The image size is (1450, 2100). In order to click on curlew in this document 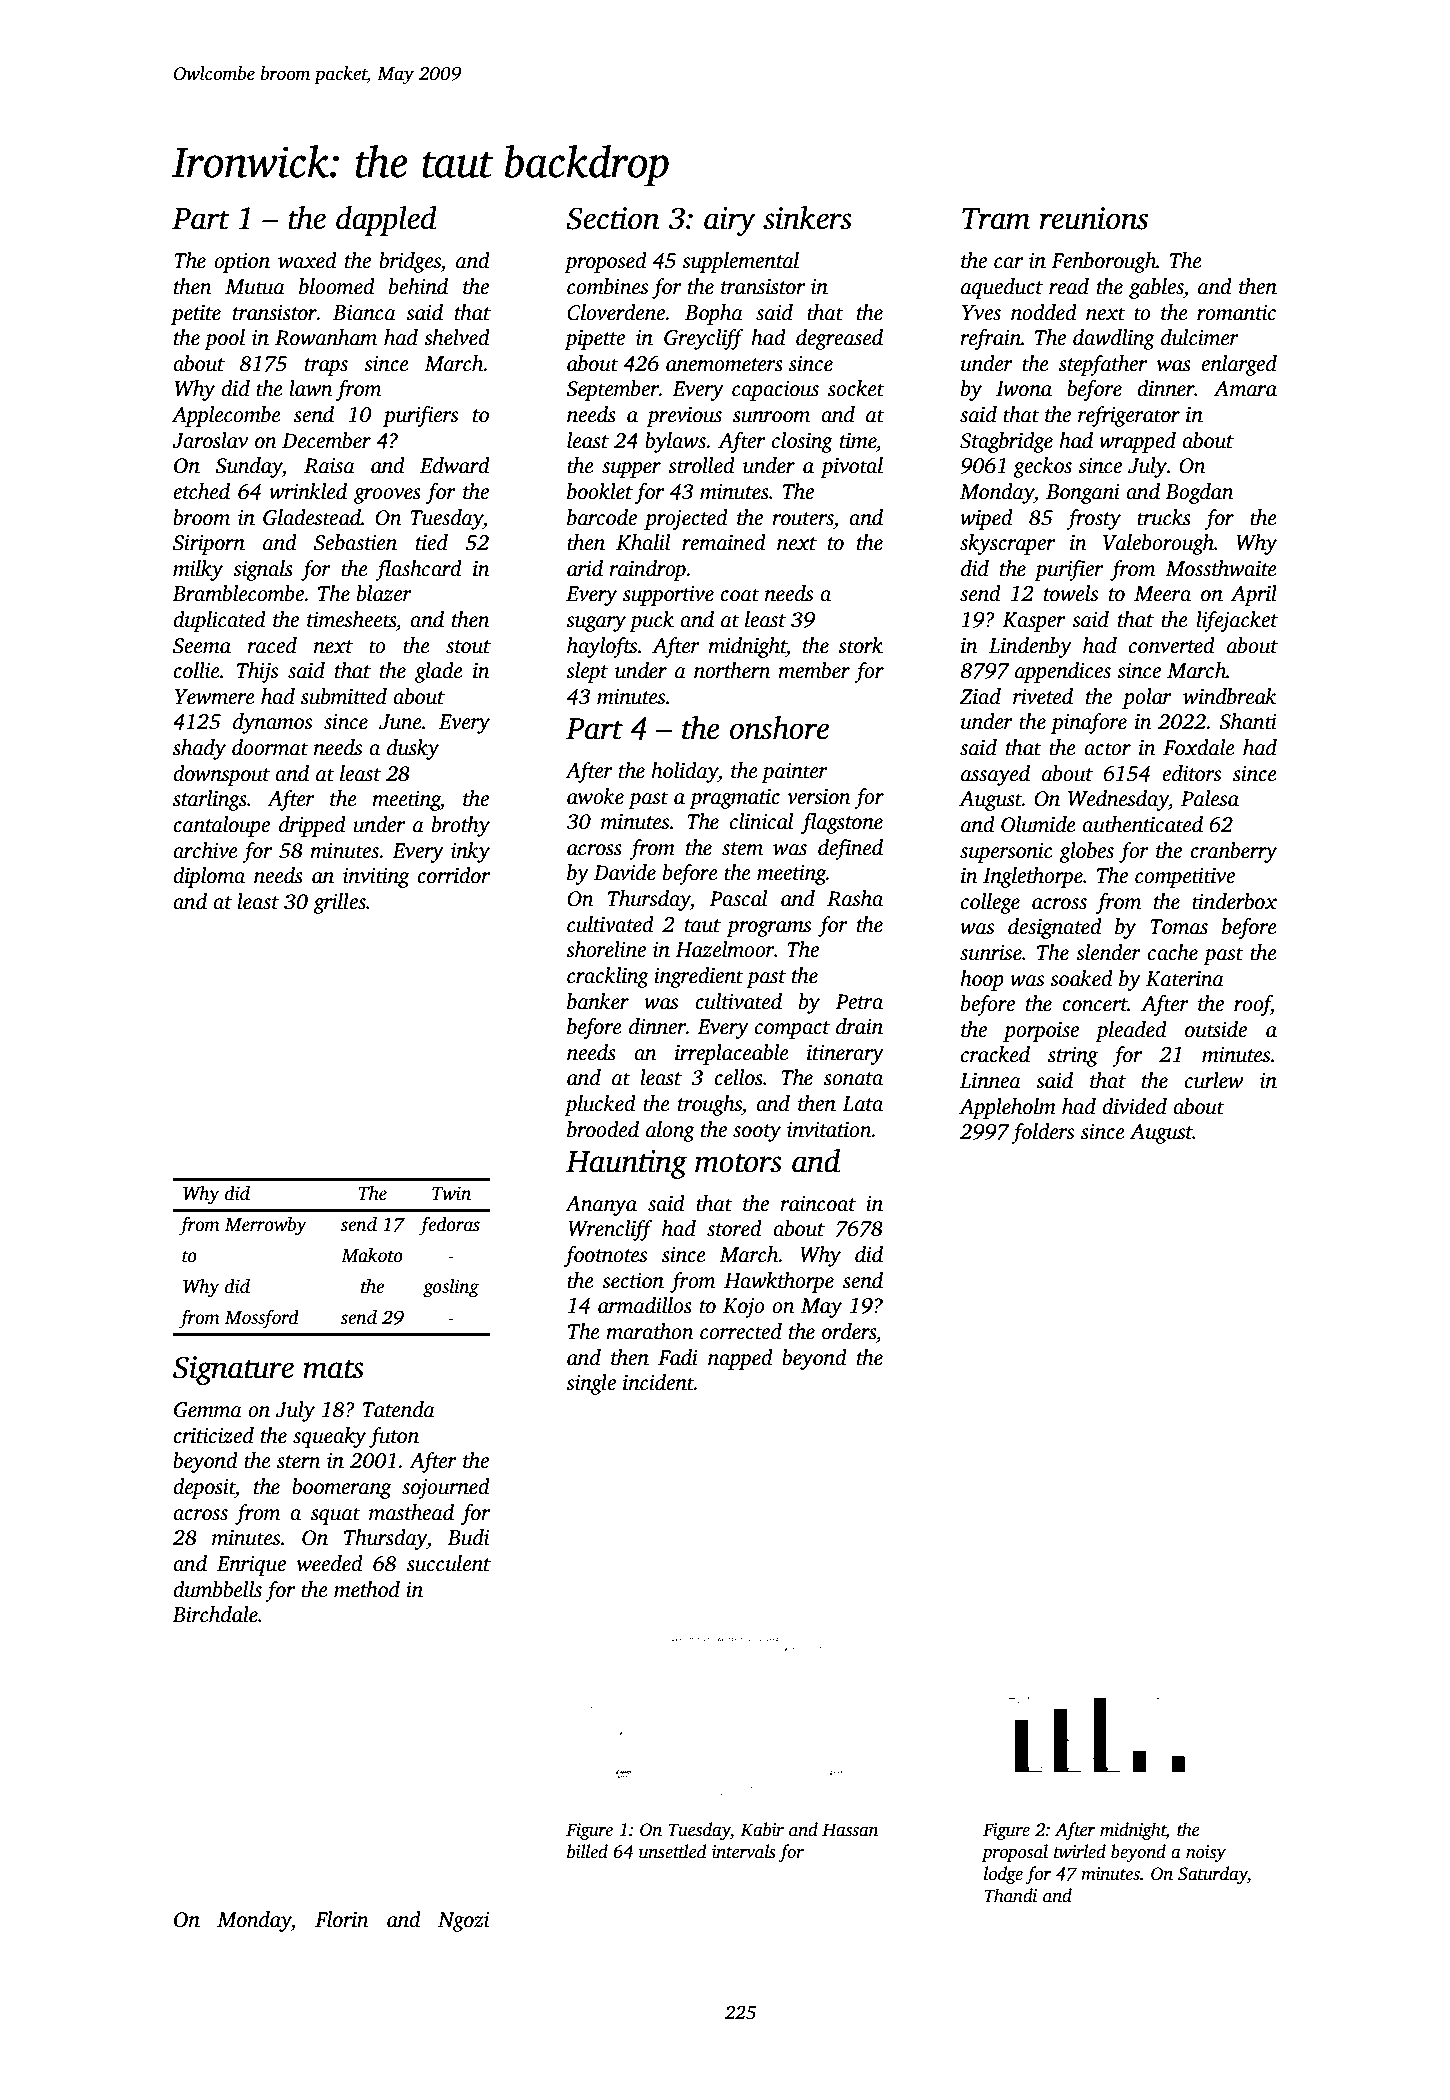, I will do `click(1214, 1080)`.
